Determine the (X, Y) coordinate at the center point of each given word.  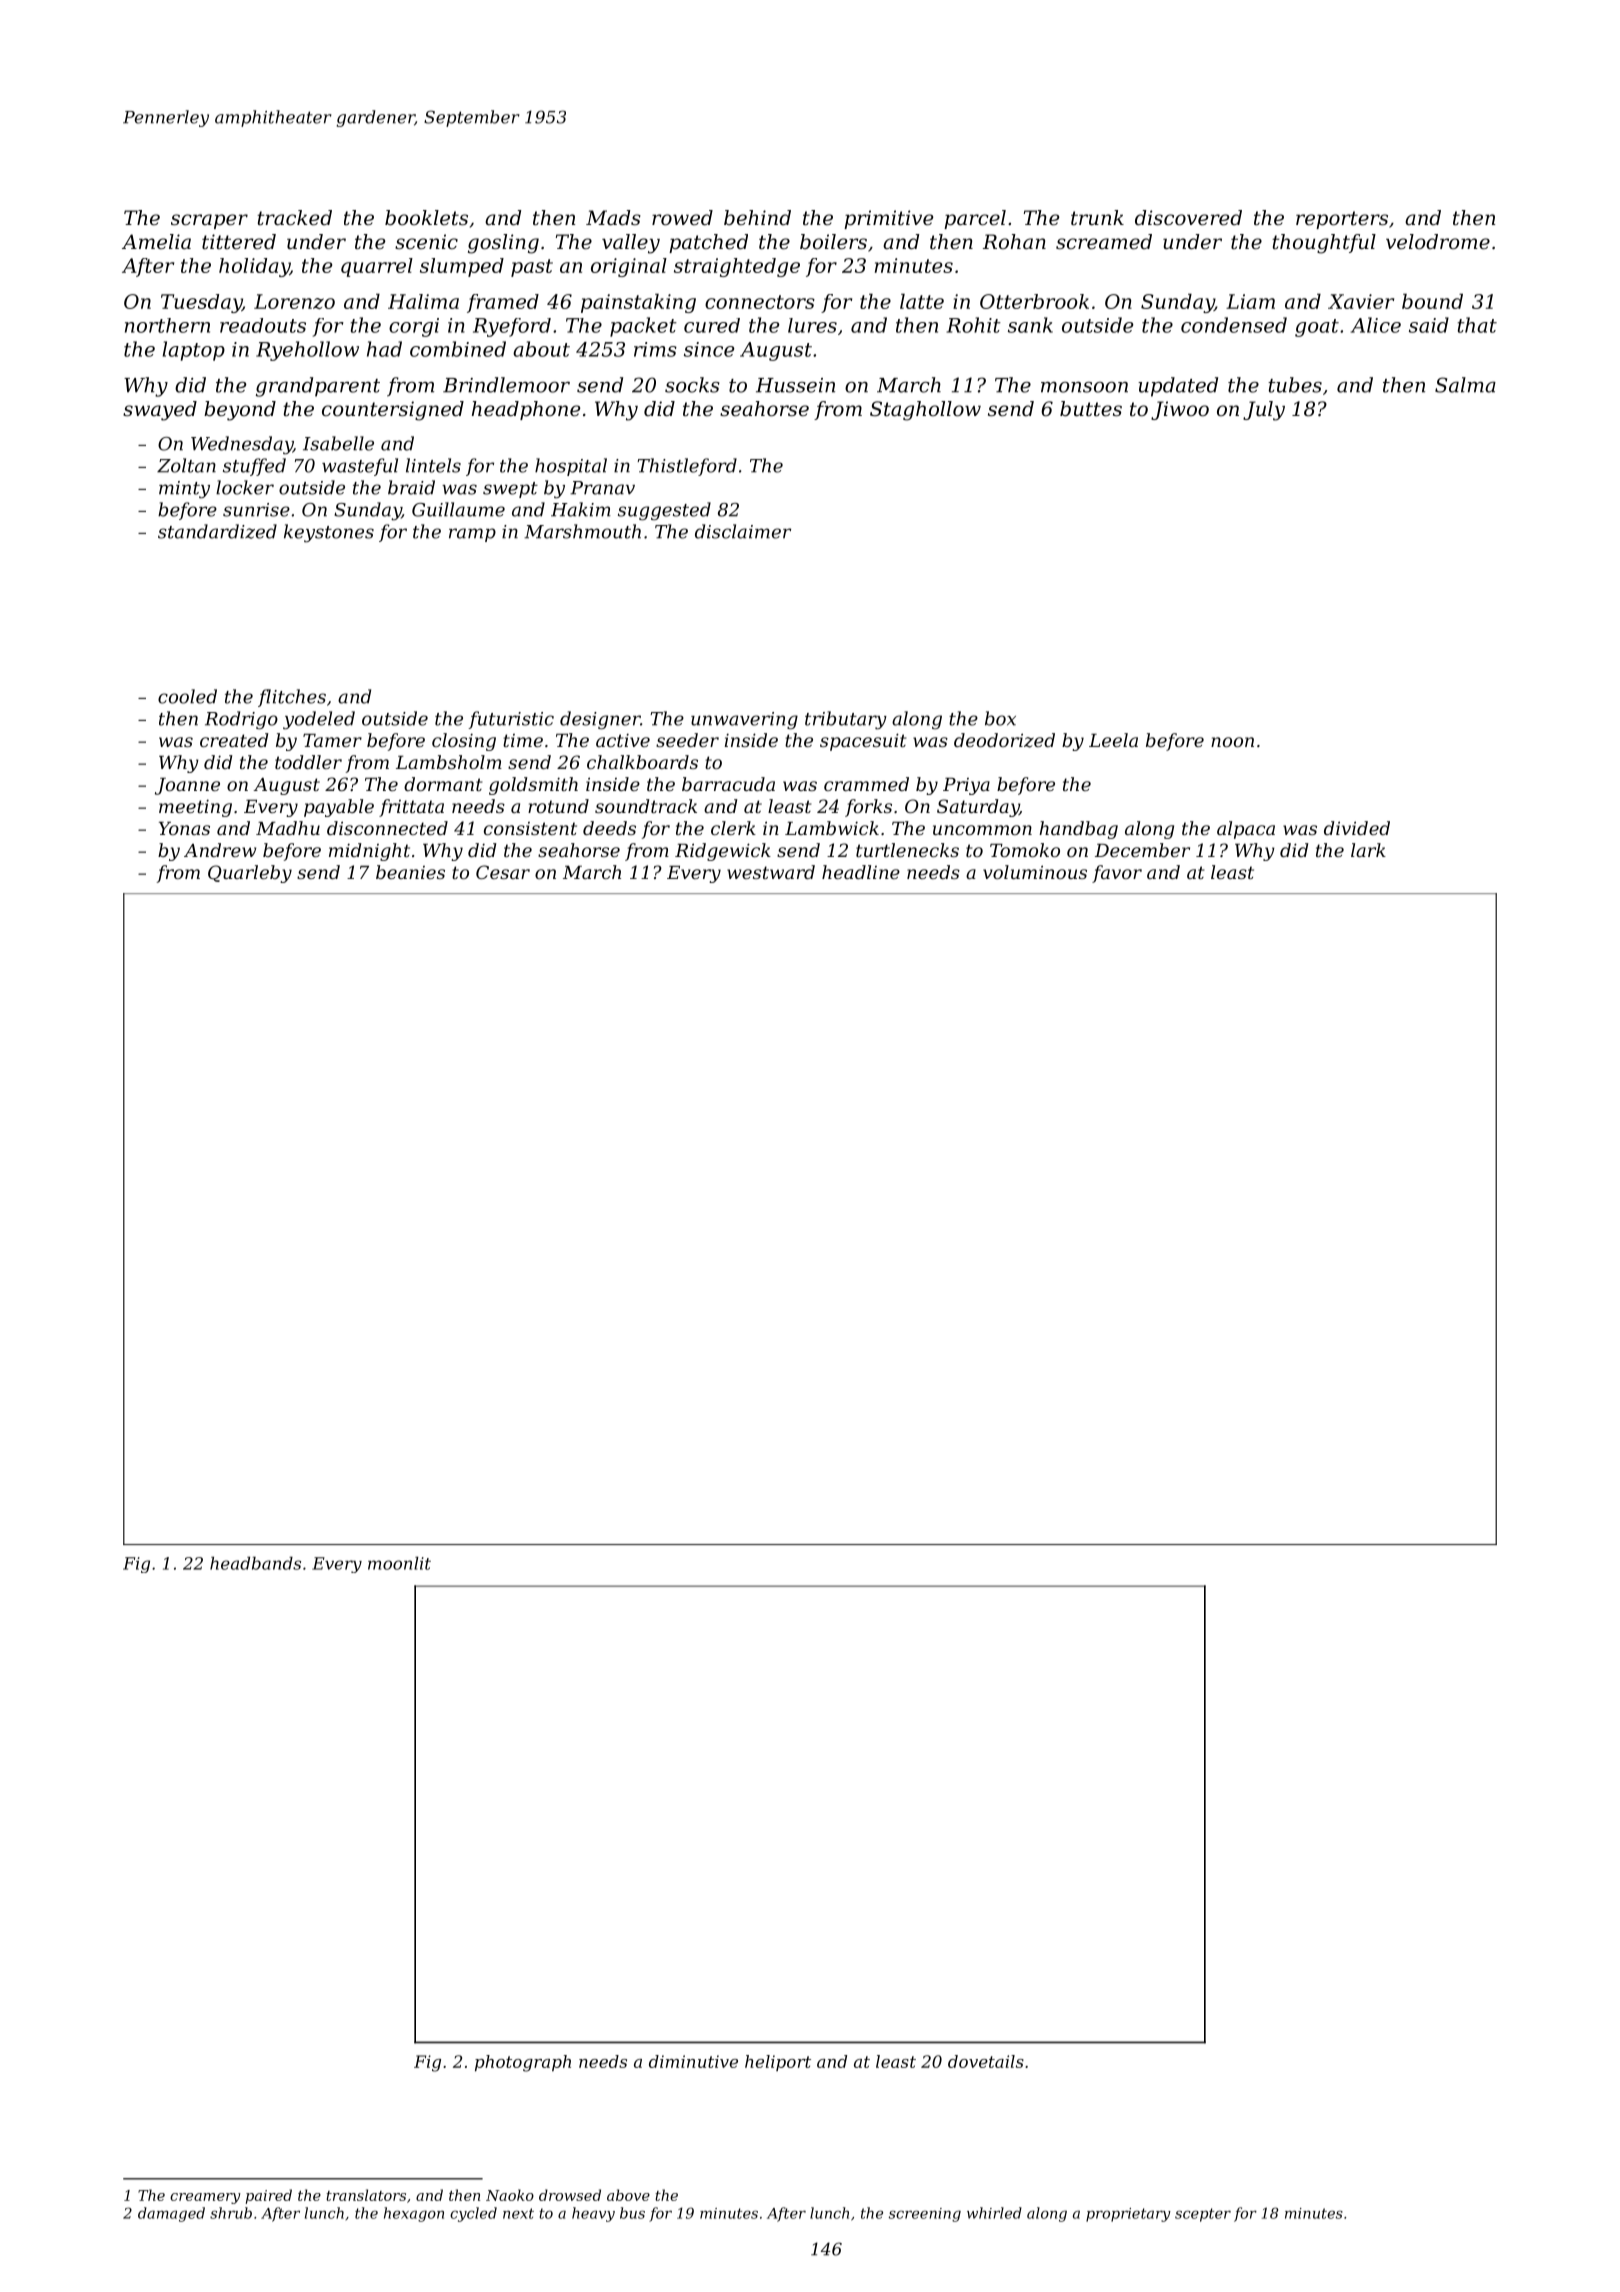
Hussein (795, 385)
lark (1368, 850)
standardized (217, 531)
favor (1117, 874)
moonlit (399, 1563)
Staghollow (925, 411)
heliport (778, 2063)
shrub (231, 2213)
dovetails (986, 2061)
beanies (410, 872)
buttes (1091, 409)
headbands (255, 1563)
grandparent (318, 387)
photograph (523, 2063)
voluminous (1035, 872)
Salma (1465, 385)
